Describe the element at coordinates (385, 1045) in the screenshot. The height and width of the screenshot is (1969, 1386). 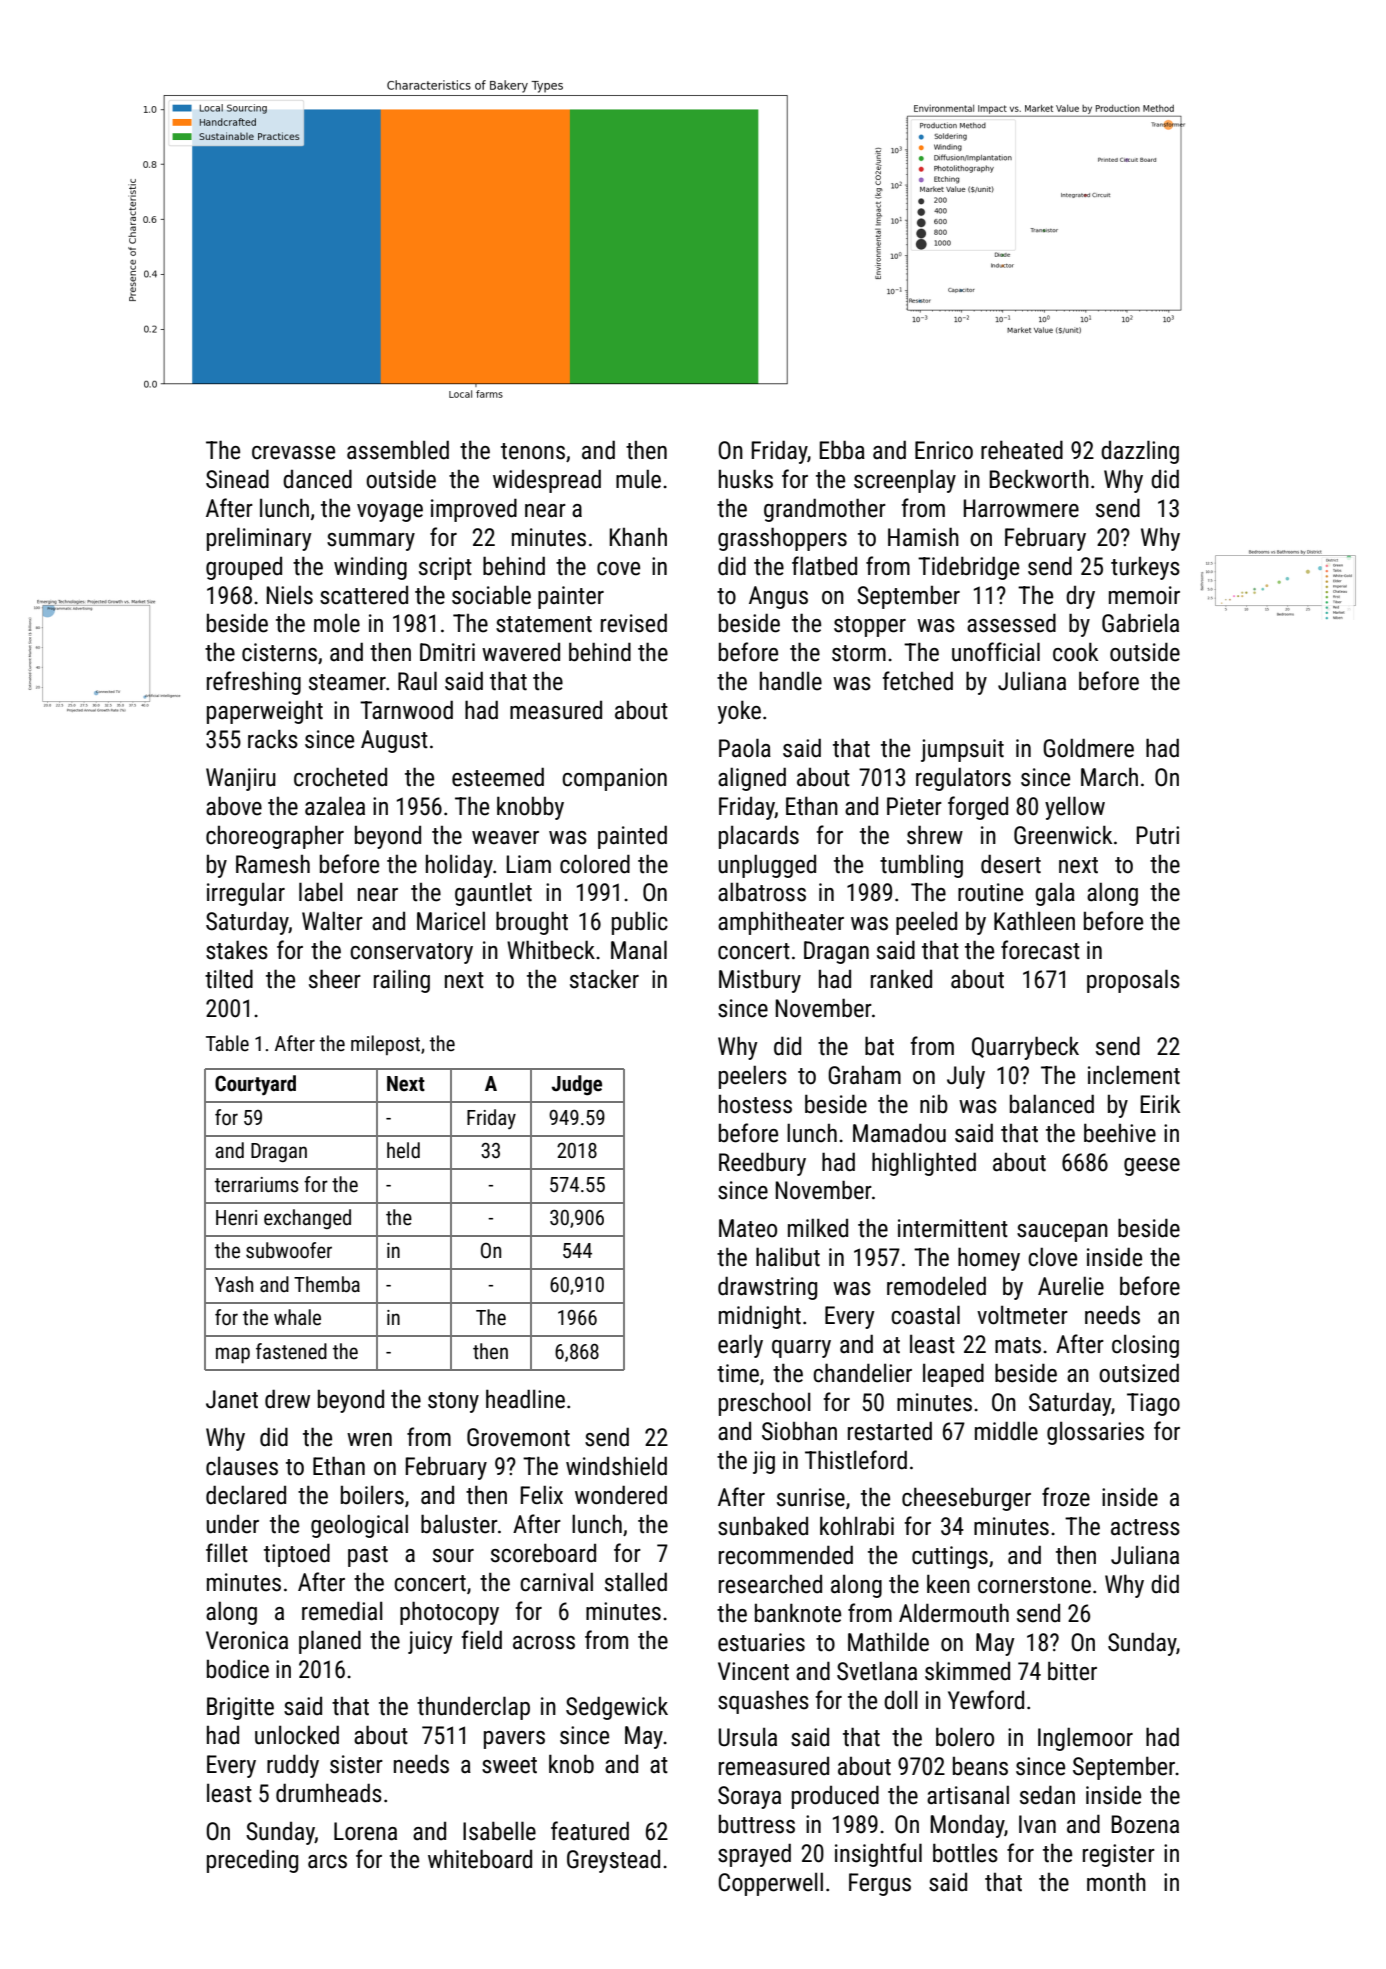
I see `milepost` at that location.
